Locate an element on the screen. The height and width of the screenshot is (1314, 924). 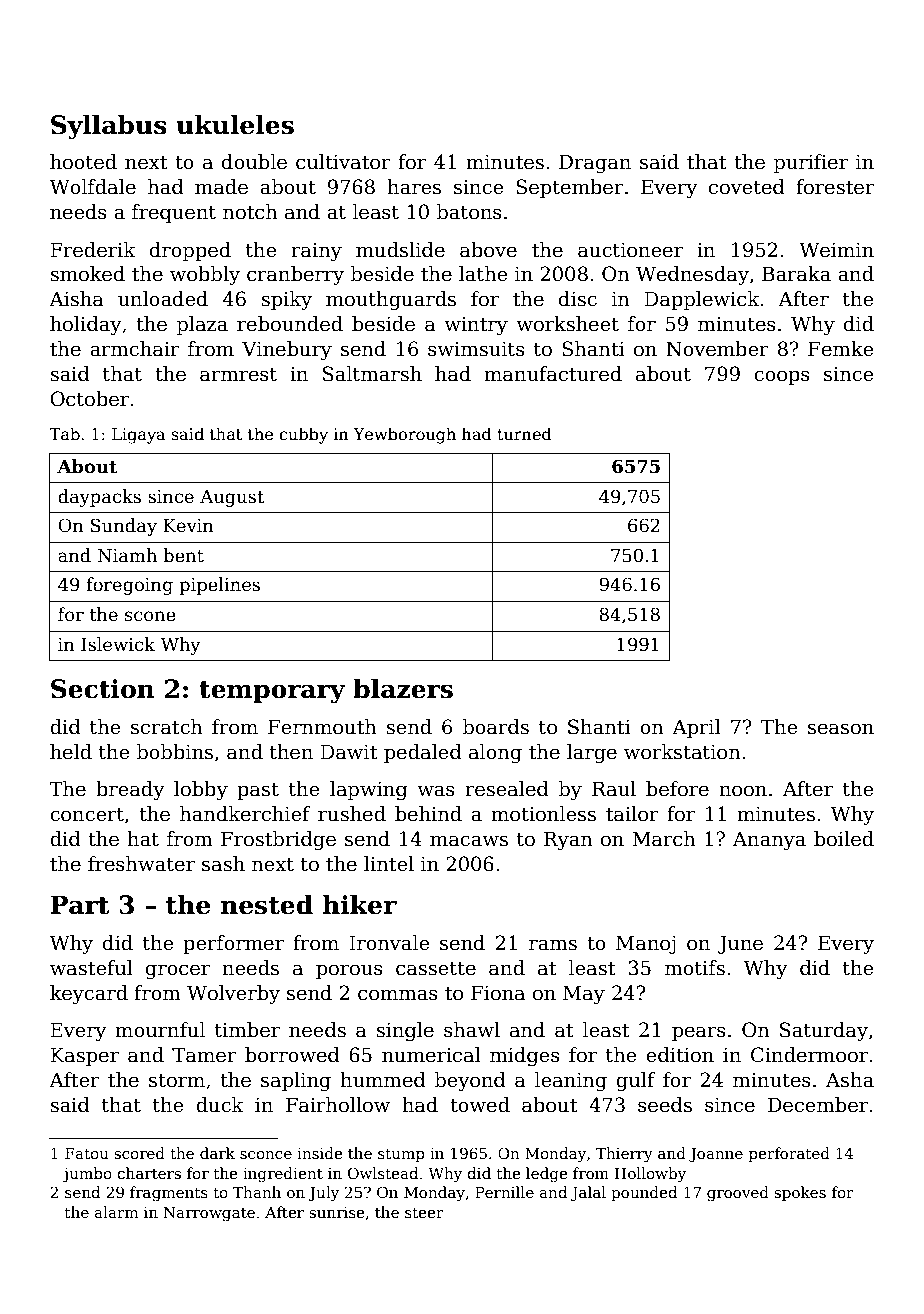
duck is located at coordinates (220, 1105).
